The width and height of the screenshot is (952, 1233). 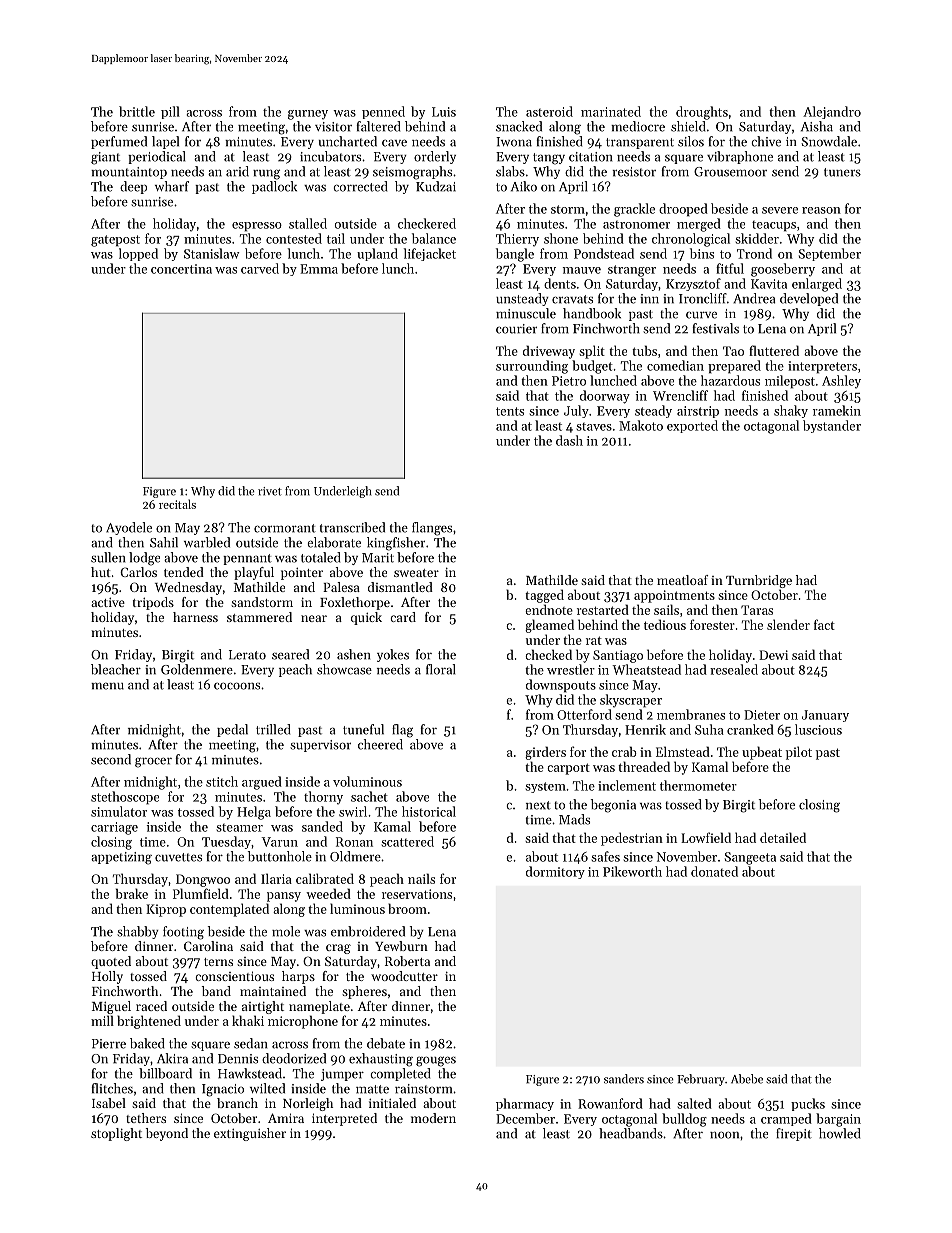 What do you see at coordinates (108, 557) in the screenshot?
I see `sullen` at bounding box center [108, 557].
